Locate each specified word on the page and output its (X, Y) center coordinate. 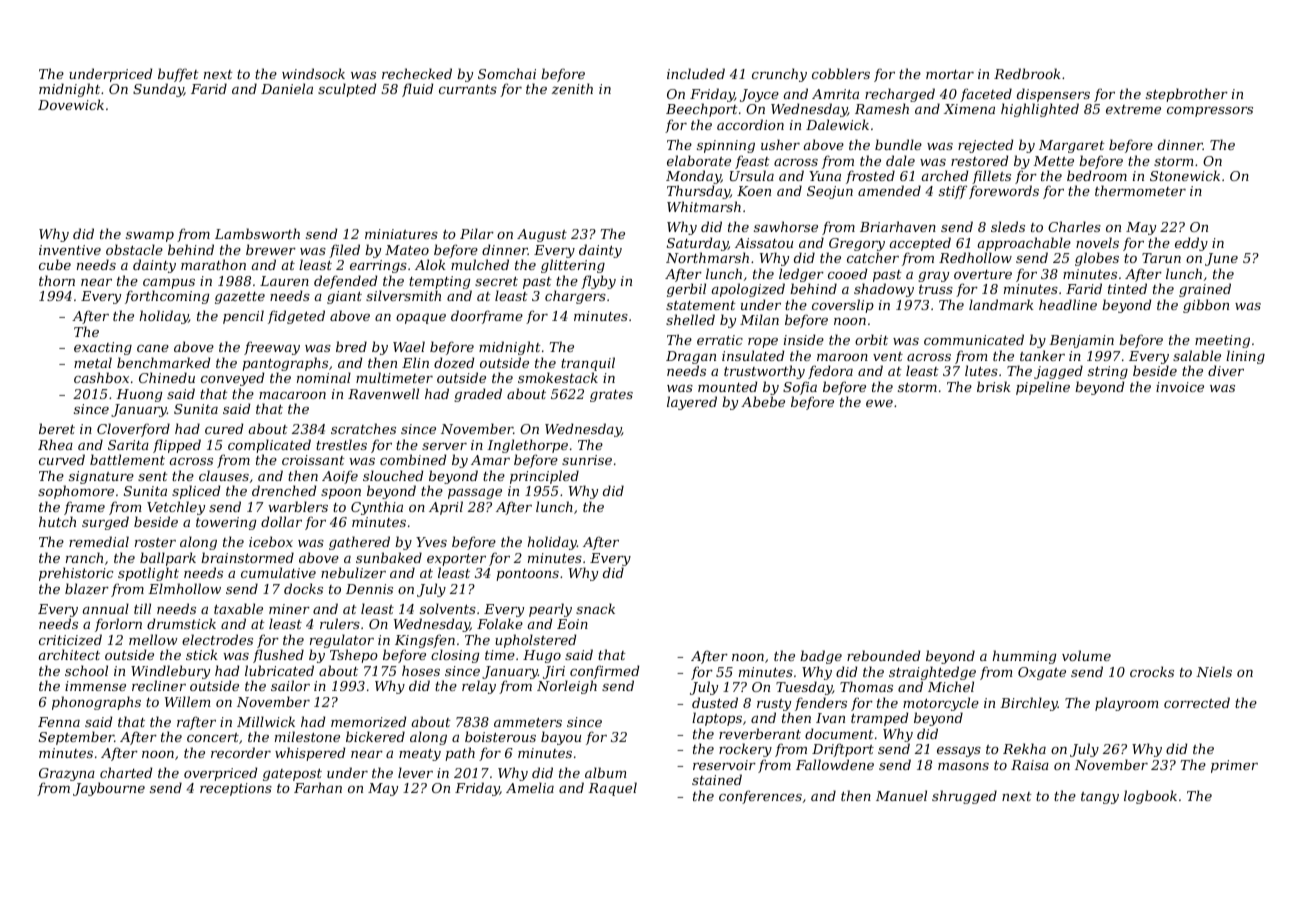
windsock (313, 73)
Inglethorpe (527, 446)
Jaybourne (109, 789)
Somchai (507, 73)
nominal (324, 377)
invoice (1180, 387)
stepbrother (1187, 95)
